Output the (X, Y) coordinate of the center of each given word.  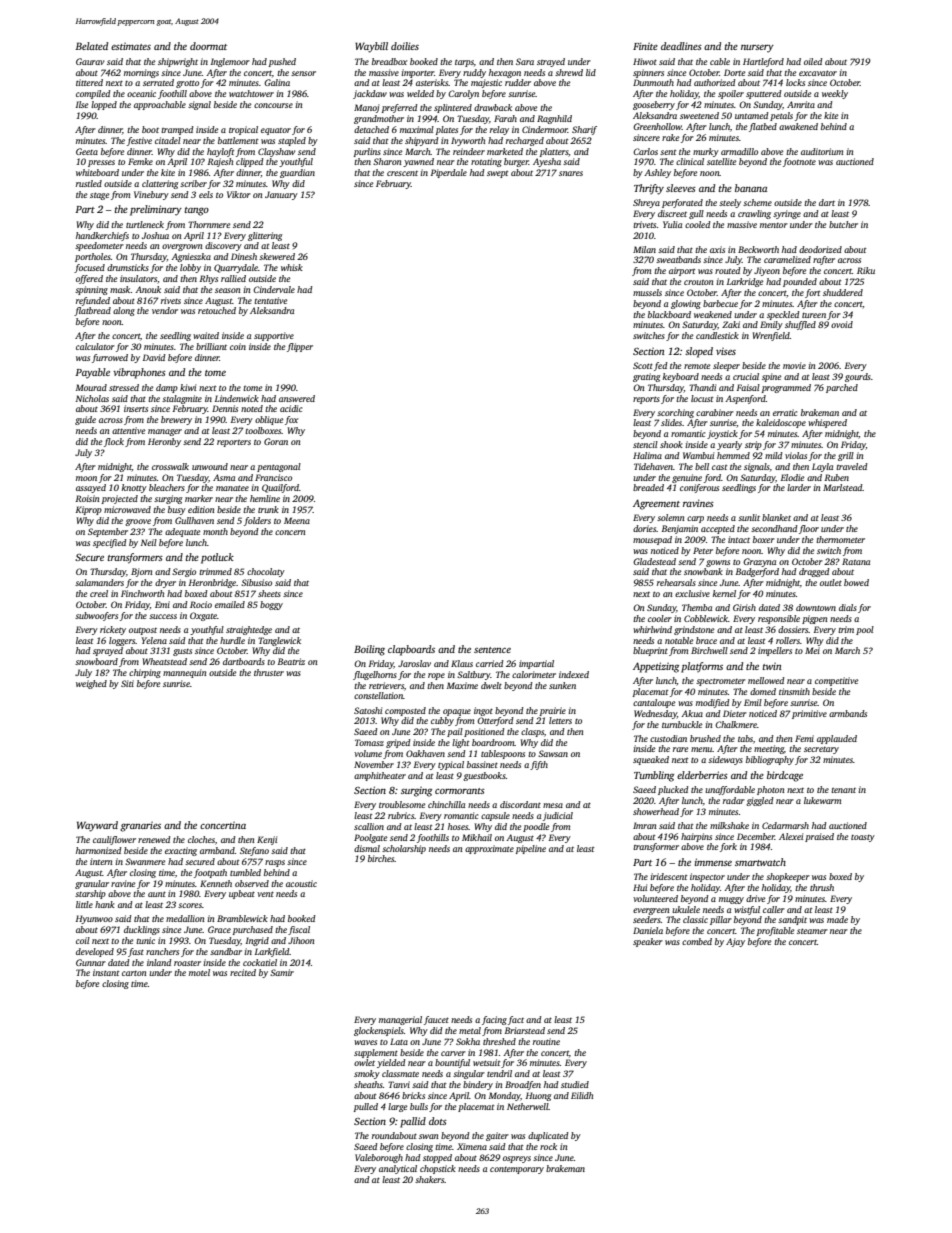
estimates (131, 46)
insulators (138, 278)
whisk (292, 267)
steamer (812, 931)
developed (95, 952)
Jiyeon (767, 271)
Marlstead (843, 487)
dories (644, 528)
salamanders (99, 582)
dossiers (793, 629)
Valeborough (379, 1158)
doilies (405, 46)
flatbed (763, 127)
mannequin (184, 673)
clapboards (411, 650)
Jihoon (301, 940)
